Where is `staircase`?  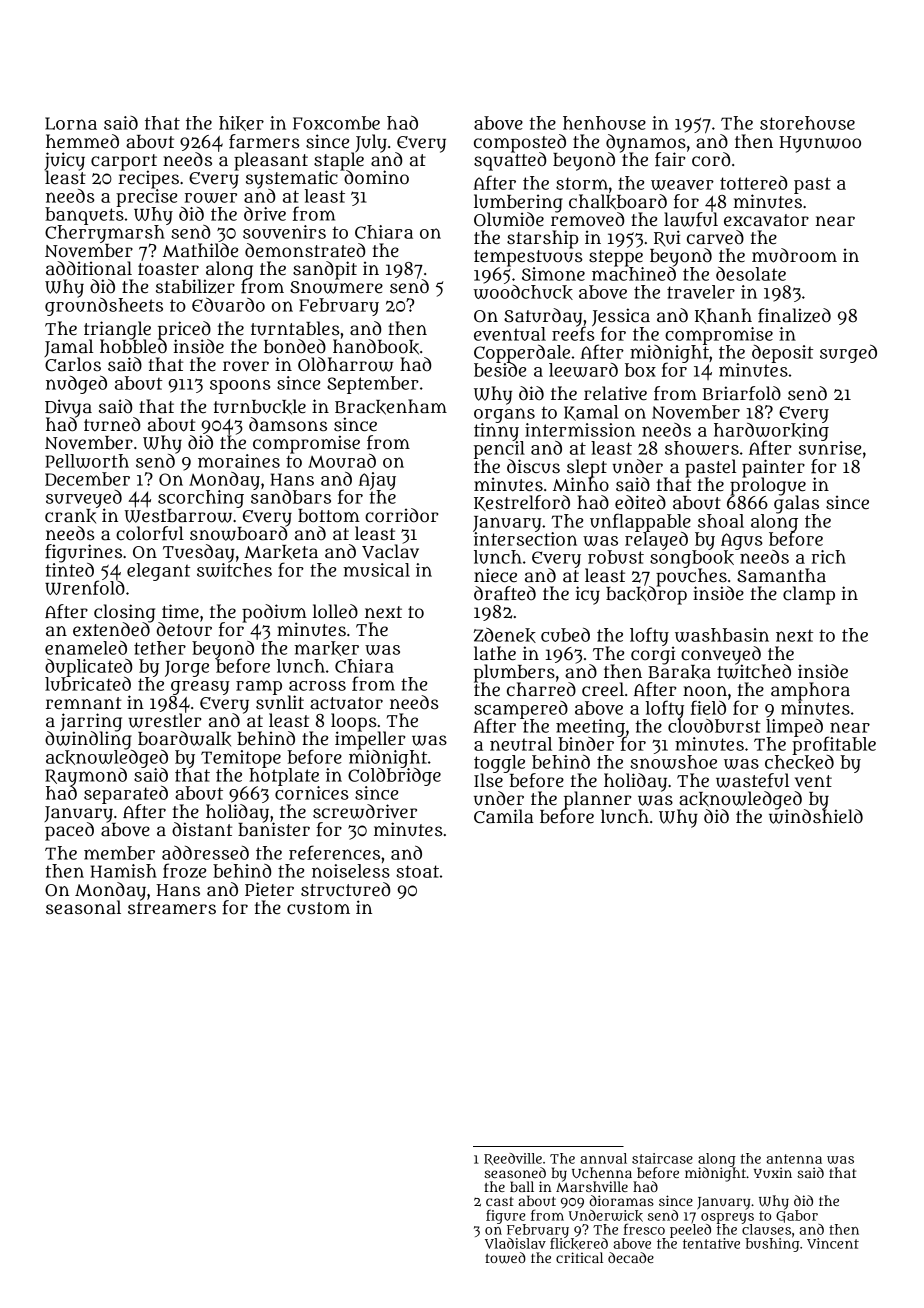
staircase is located at coordinates (662, 1158).
